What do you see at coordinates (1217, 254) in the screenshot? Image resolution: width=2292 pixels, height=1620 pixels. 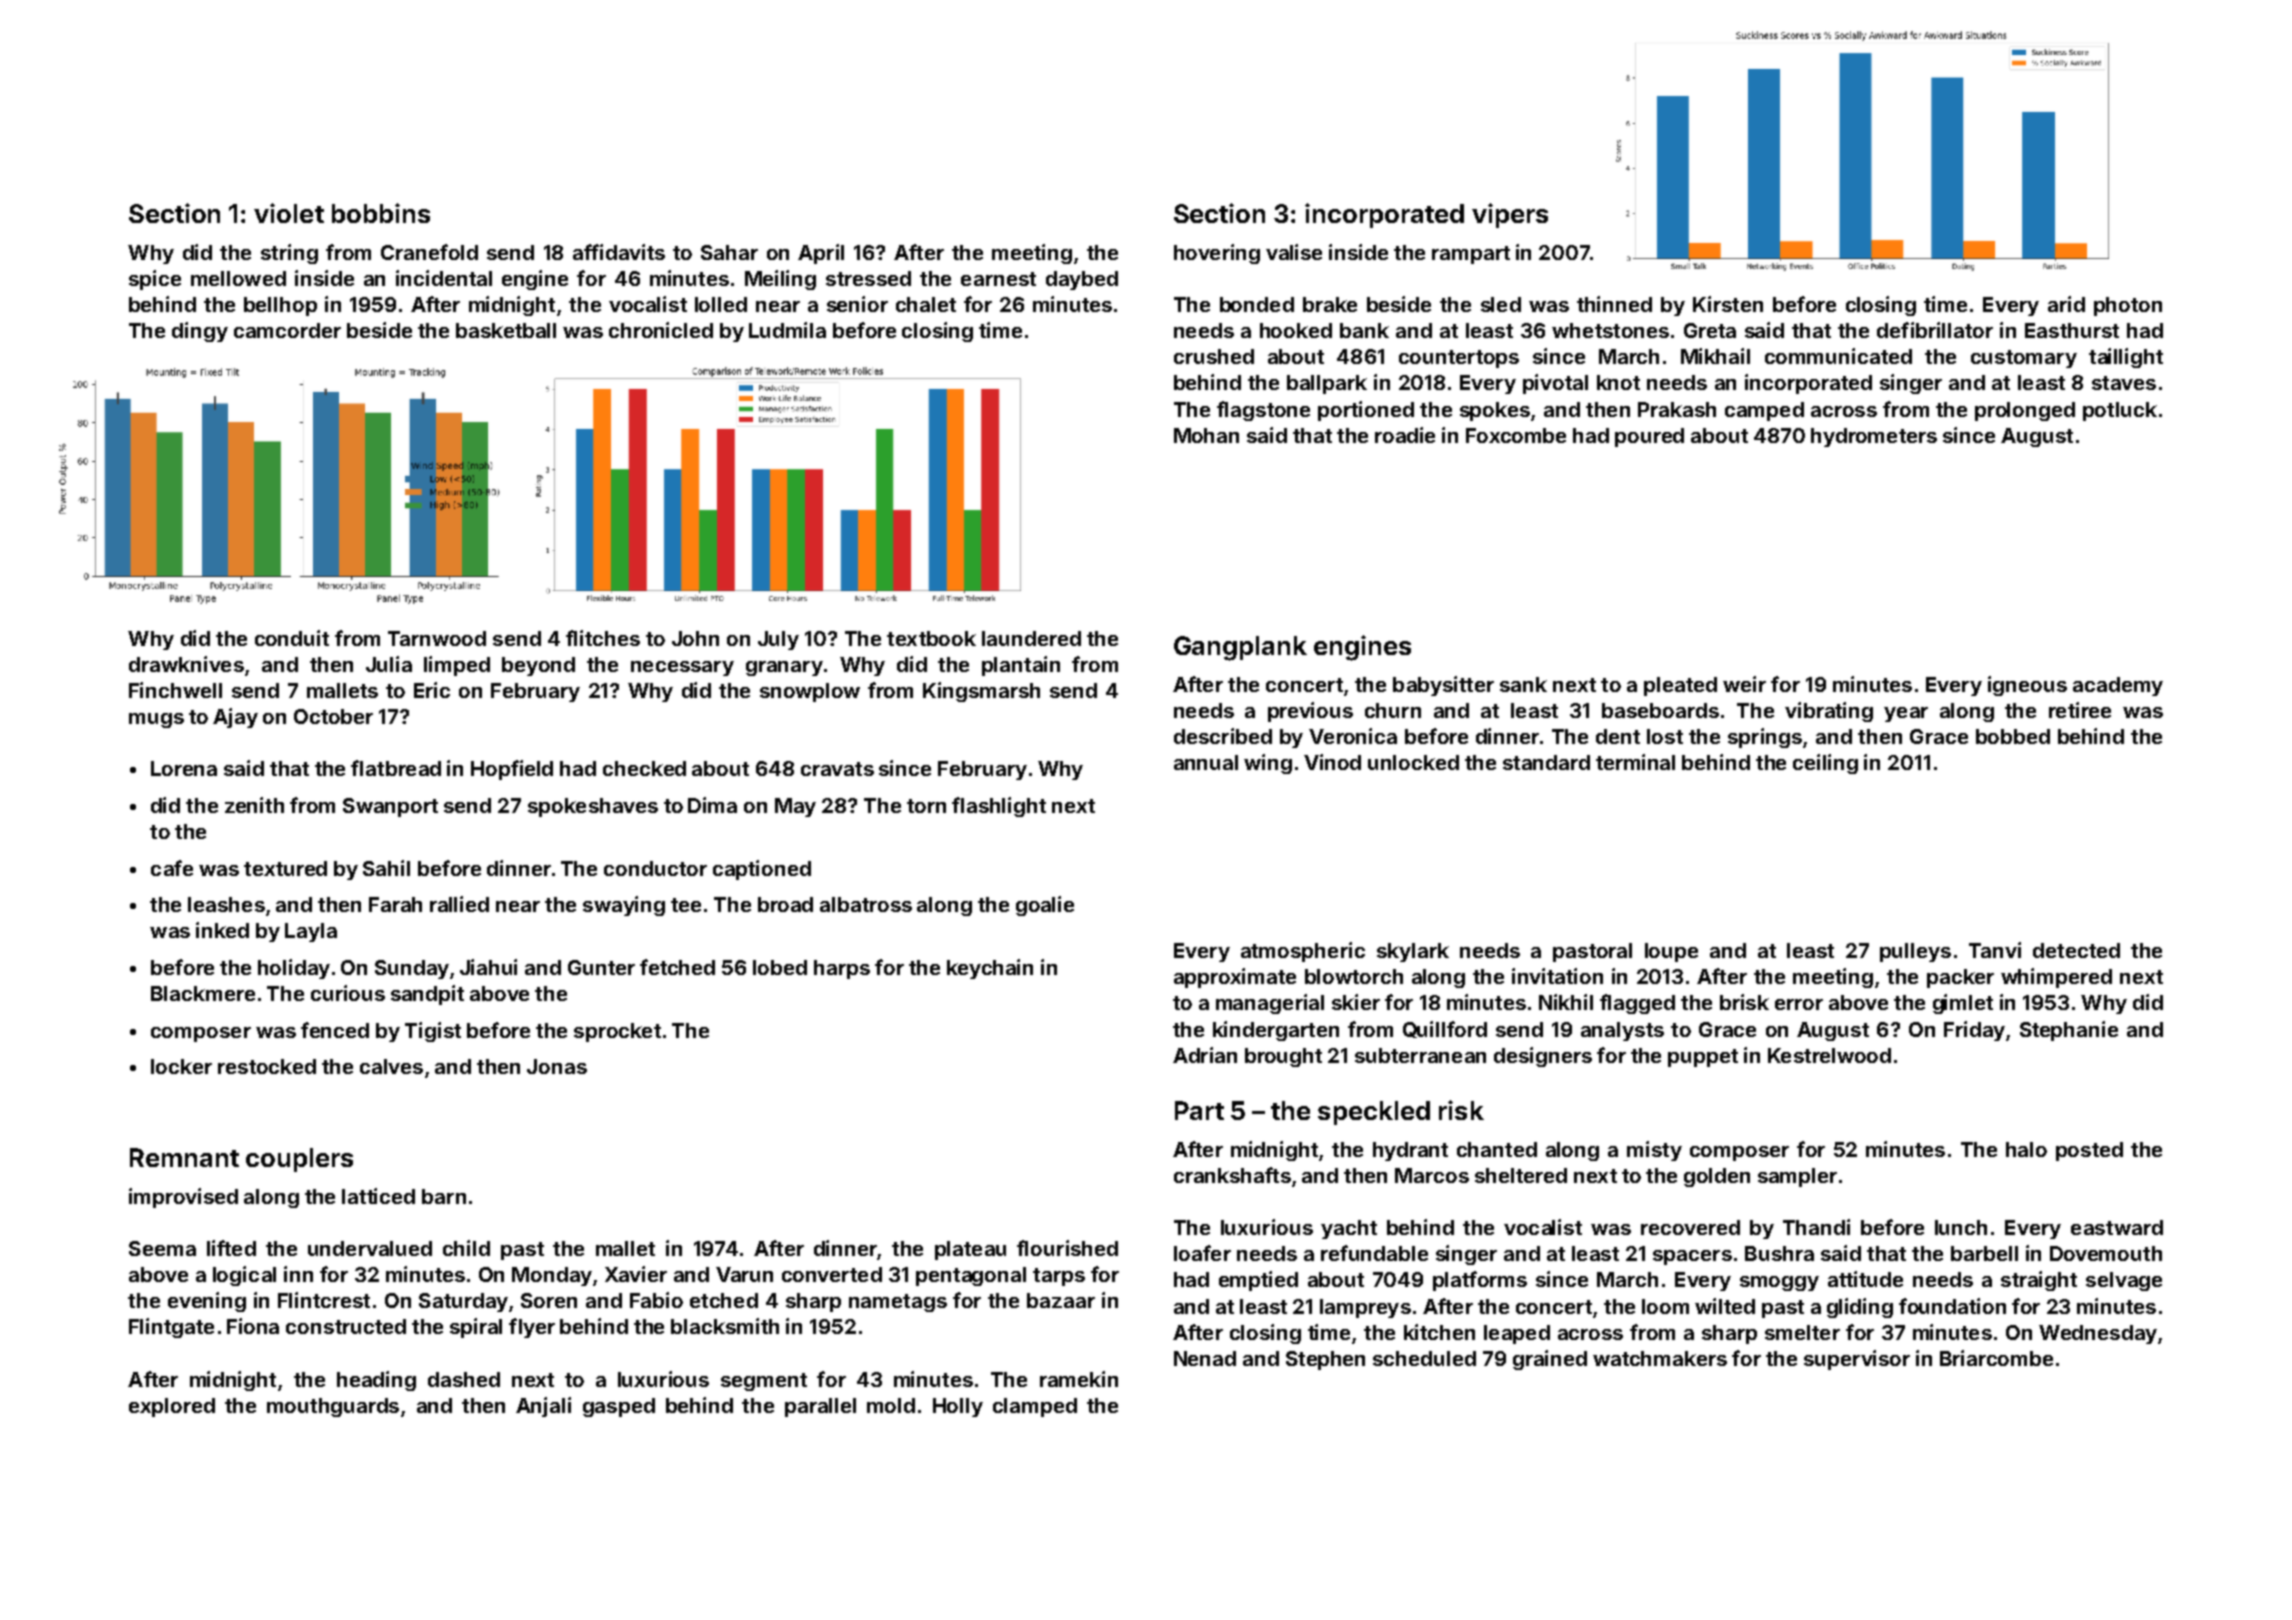 I see `hovering` at bounding box center [1217, 254].
